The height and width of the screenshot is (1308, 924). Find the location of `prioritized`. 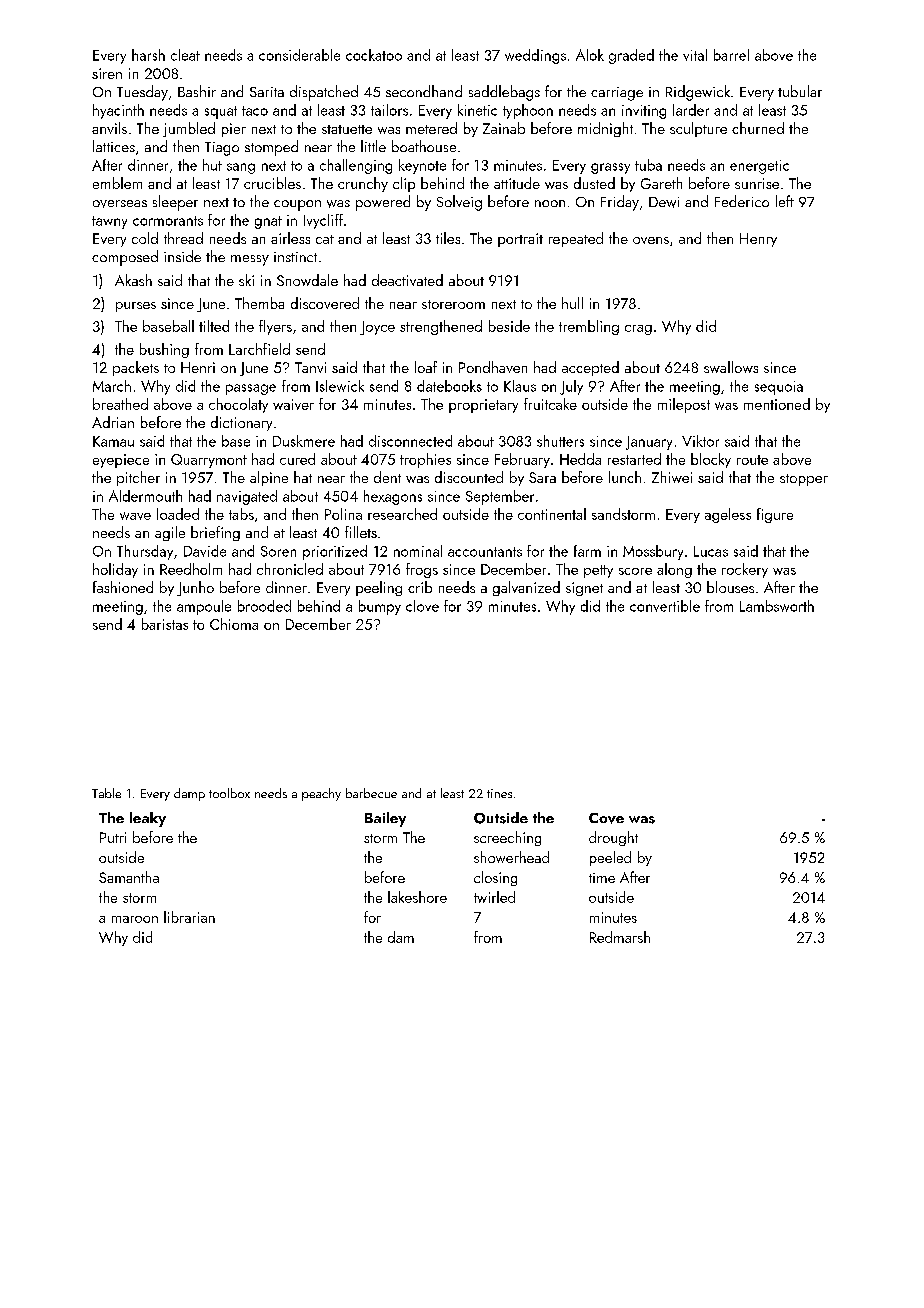

prioritized is located at coordinates (335, 552).
